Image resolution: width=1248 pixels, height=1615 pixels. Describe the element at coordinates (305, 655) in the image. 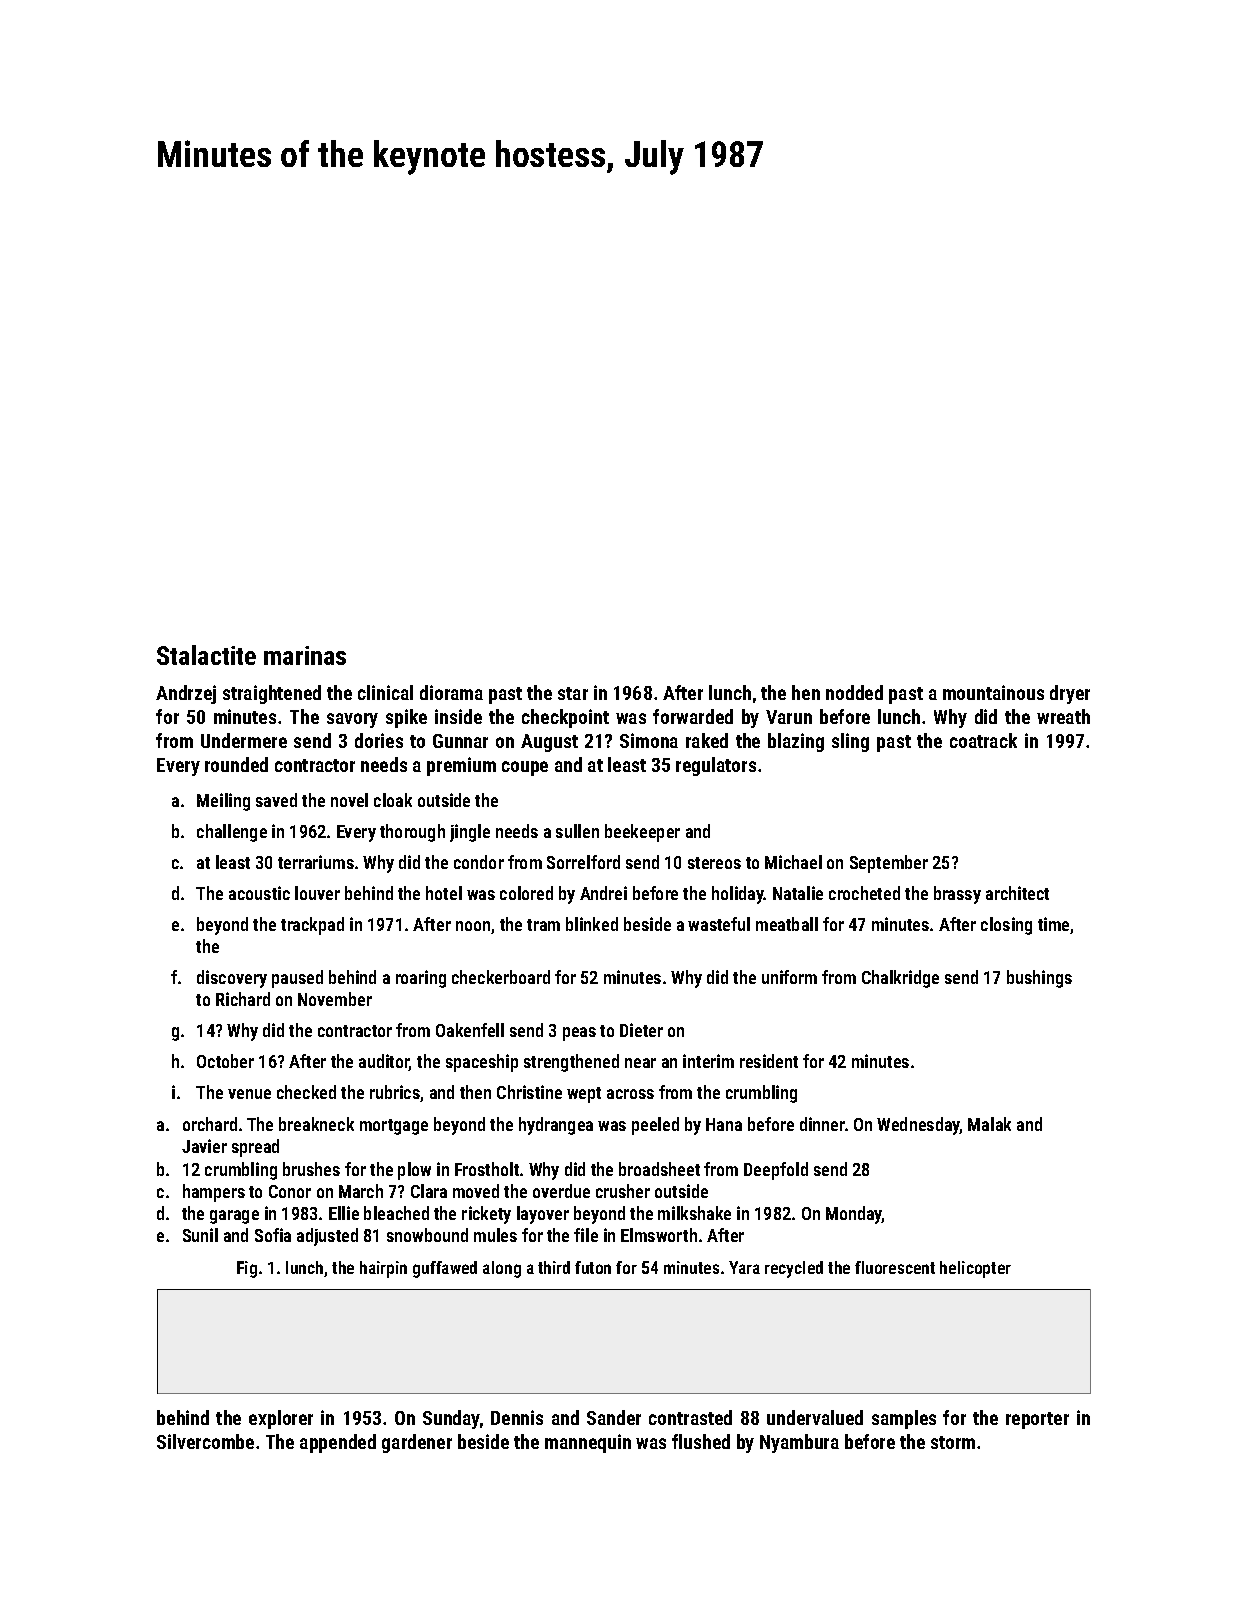

I see `marinas` at that location.
